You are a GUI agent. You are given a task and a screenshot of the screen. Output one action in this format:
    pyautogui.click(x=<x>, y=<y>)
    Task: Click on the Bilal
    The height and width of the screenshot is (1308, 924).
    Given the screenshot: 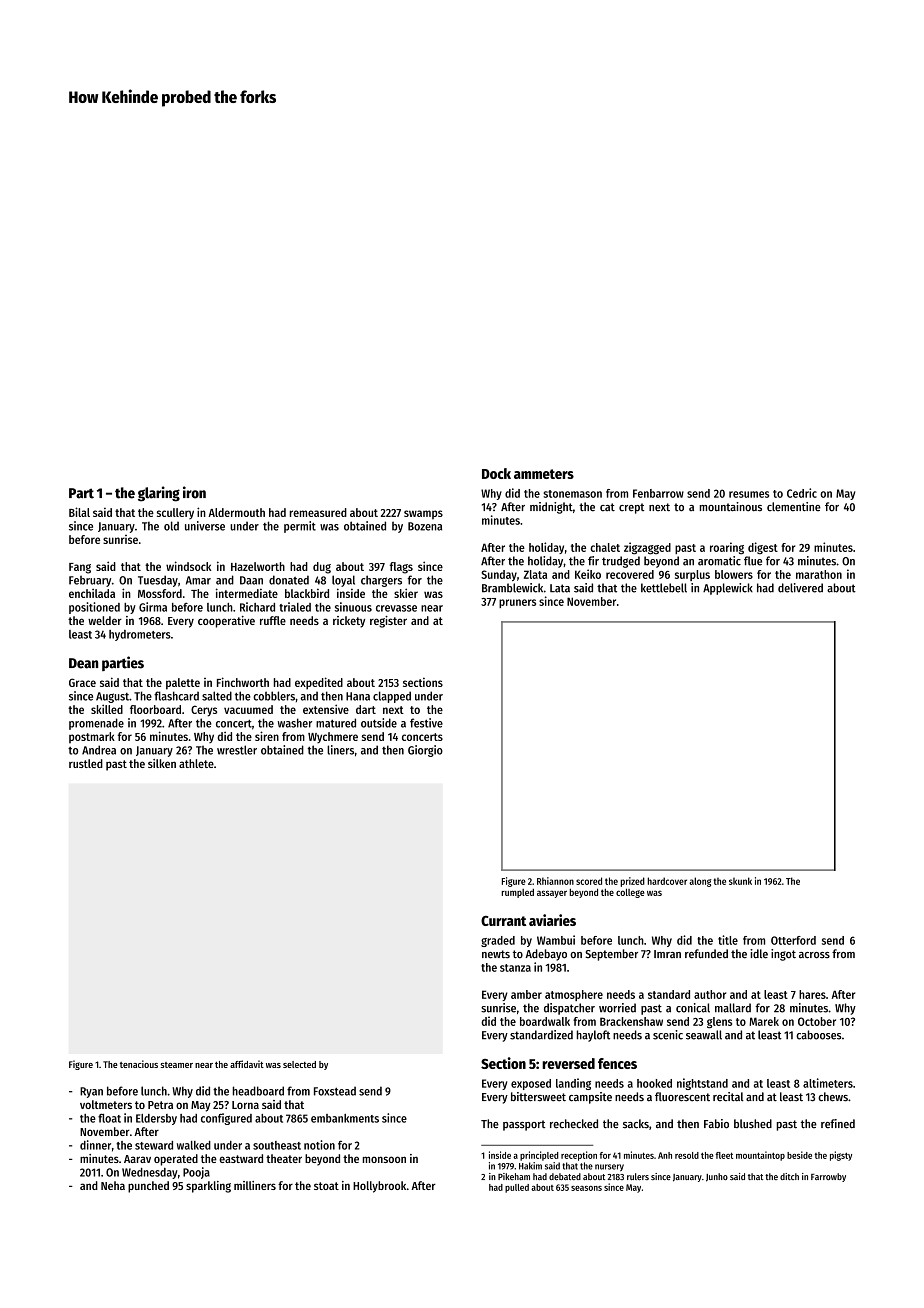 What is the action you would take?
    pyautogui.click(x=79, y=512)
